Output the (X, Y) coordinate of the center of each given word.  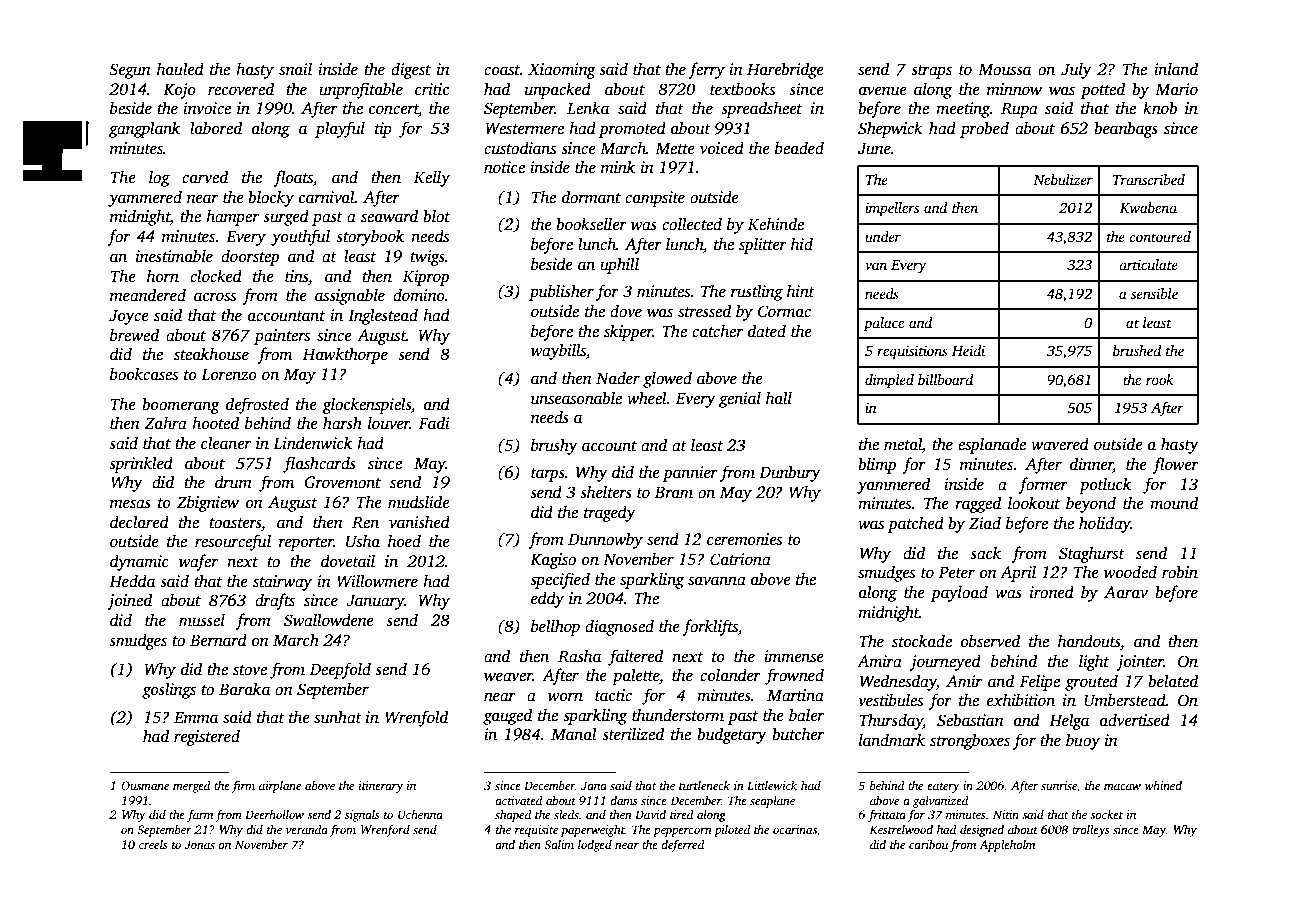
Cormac (784, 311)
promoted (632, 129)
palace (884, 324)
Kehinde (776, 224)
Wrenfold (416, 718)
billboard (945, 379)
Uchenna (420, 814)
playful (340, 129)
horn (163, 276)
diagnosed (619, 627)
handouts (1089, 641)
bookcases (144, 374)
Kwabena (1148, 207)
